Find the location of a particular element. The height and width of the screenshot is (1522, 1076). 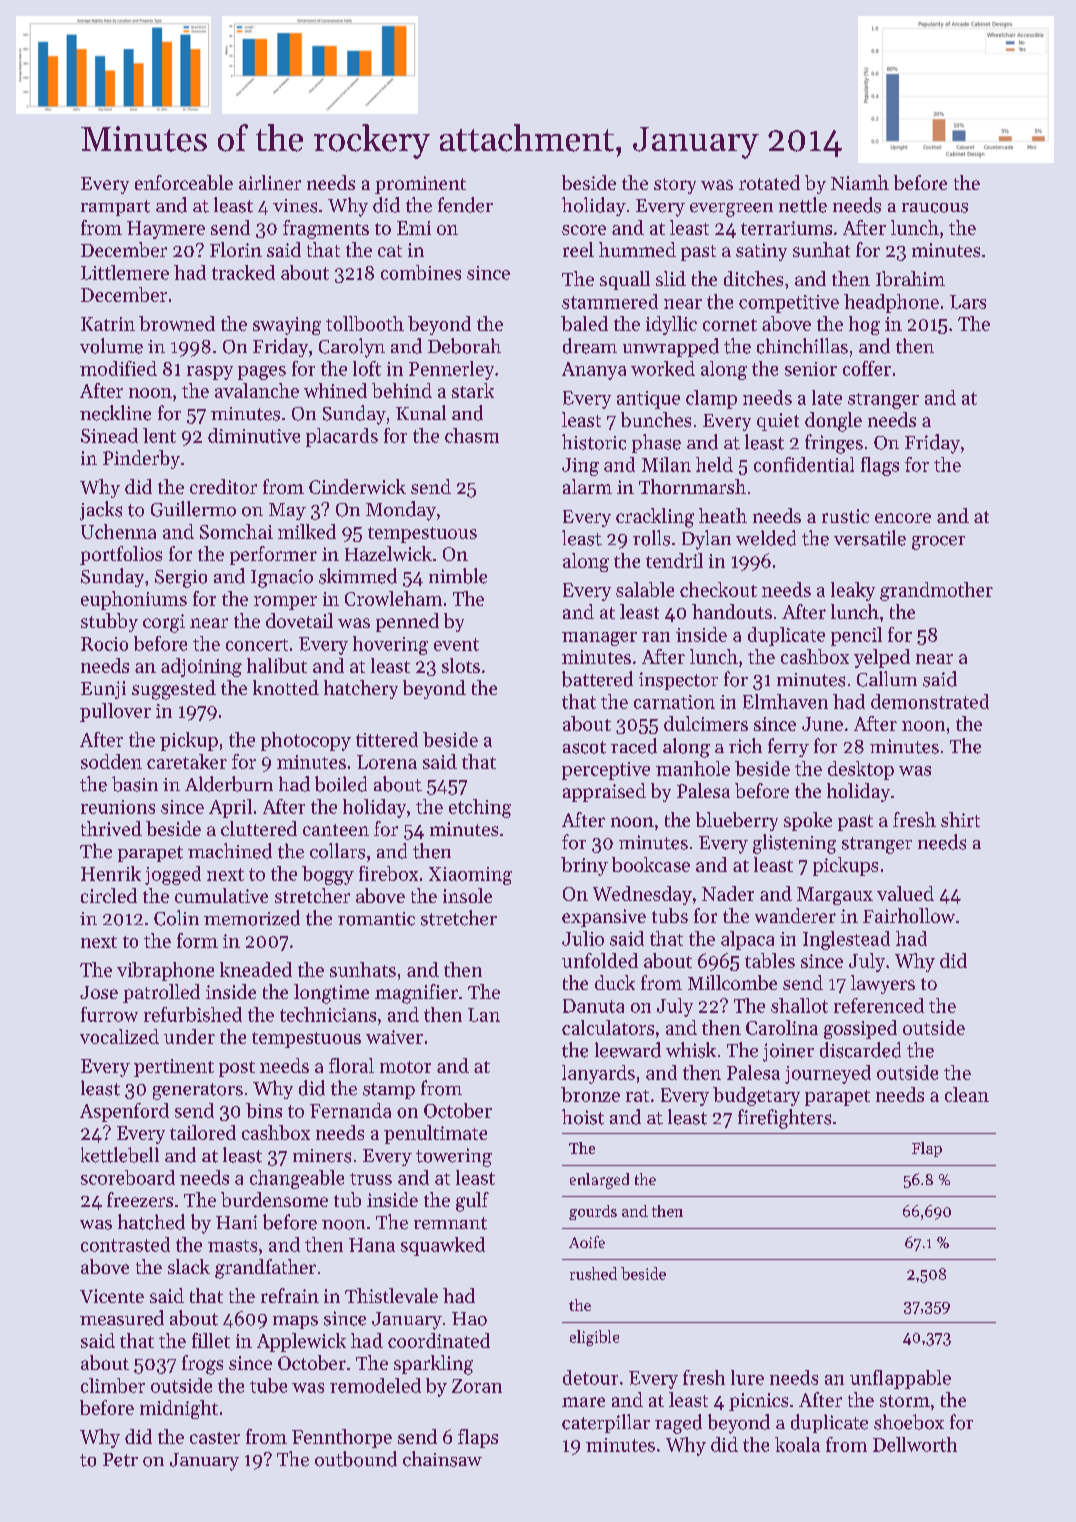

enforceable is located at coordinates (184, 182).
